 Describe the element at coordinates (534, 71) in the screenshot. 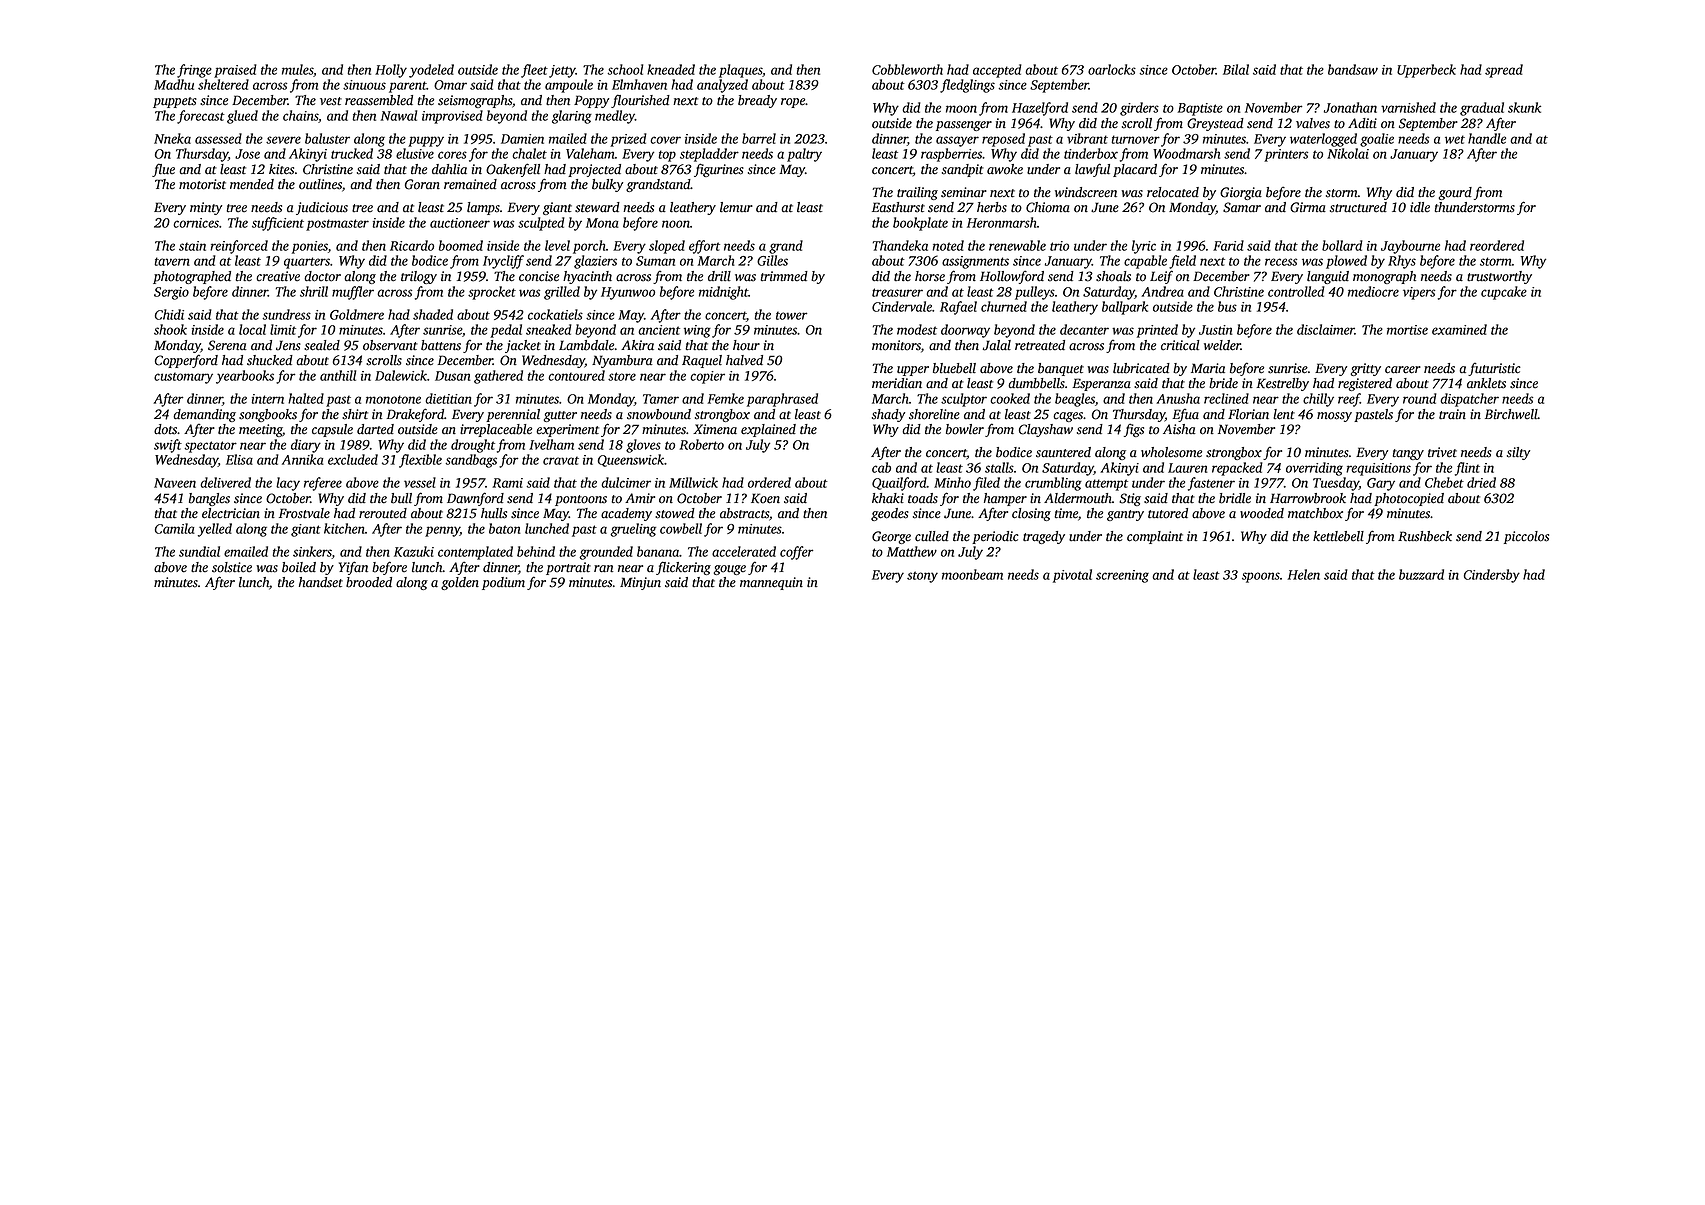

I see `fleet` at that location.
